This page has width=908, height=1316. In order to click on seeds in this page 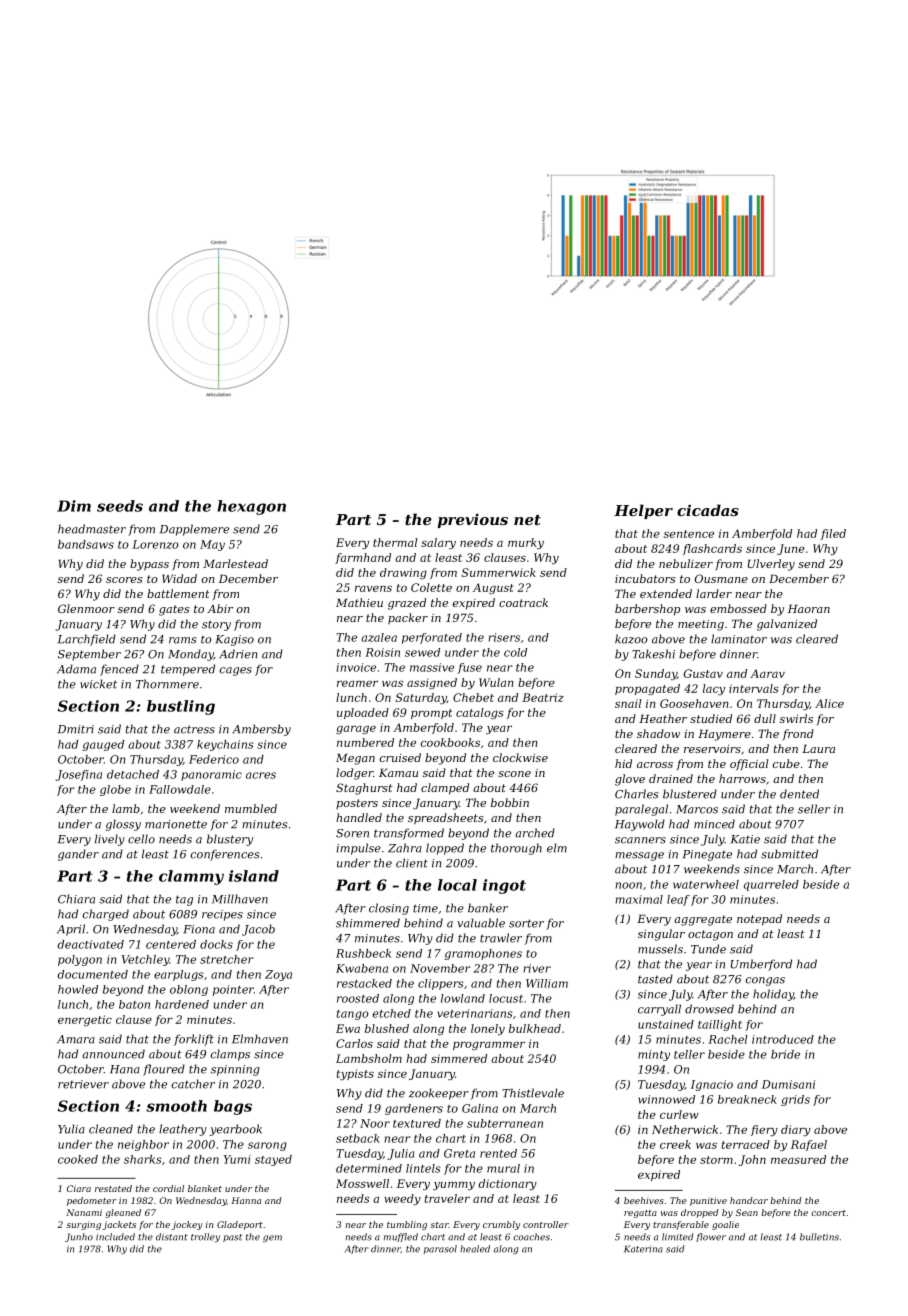, I will do `click(120, 506)`.
